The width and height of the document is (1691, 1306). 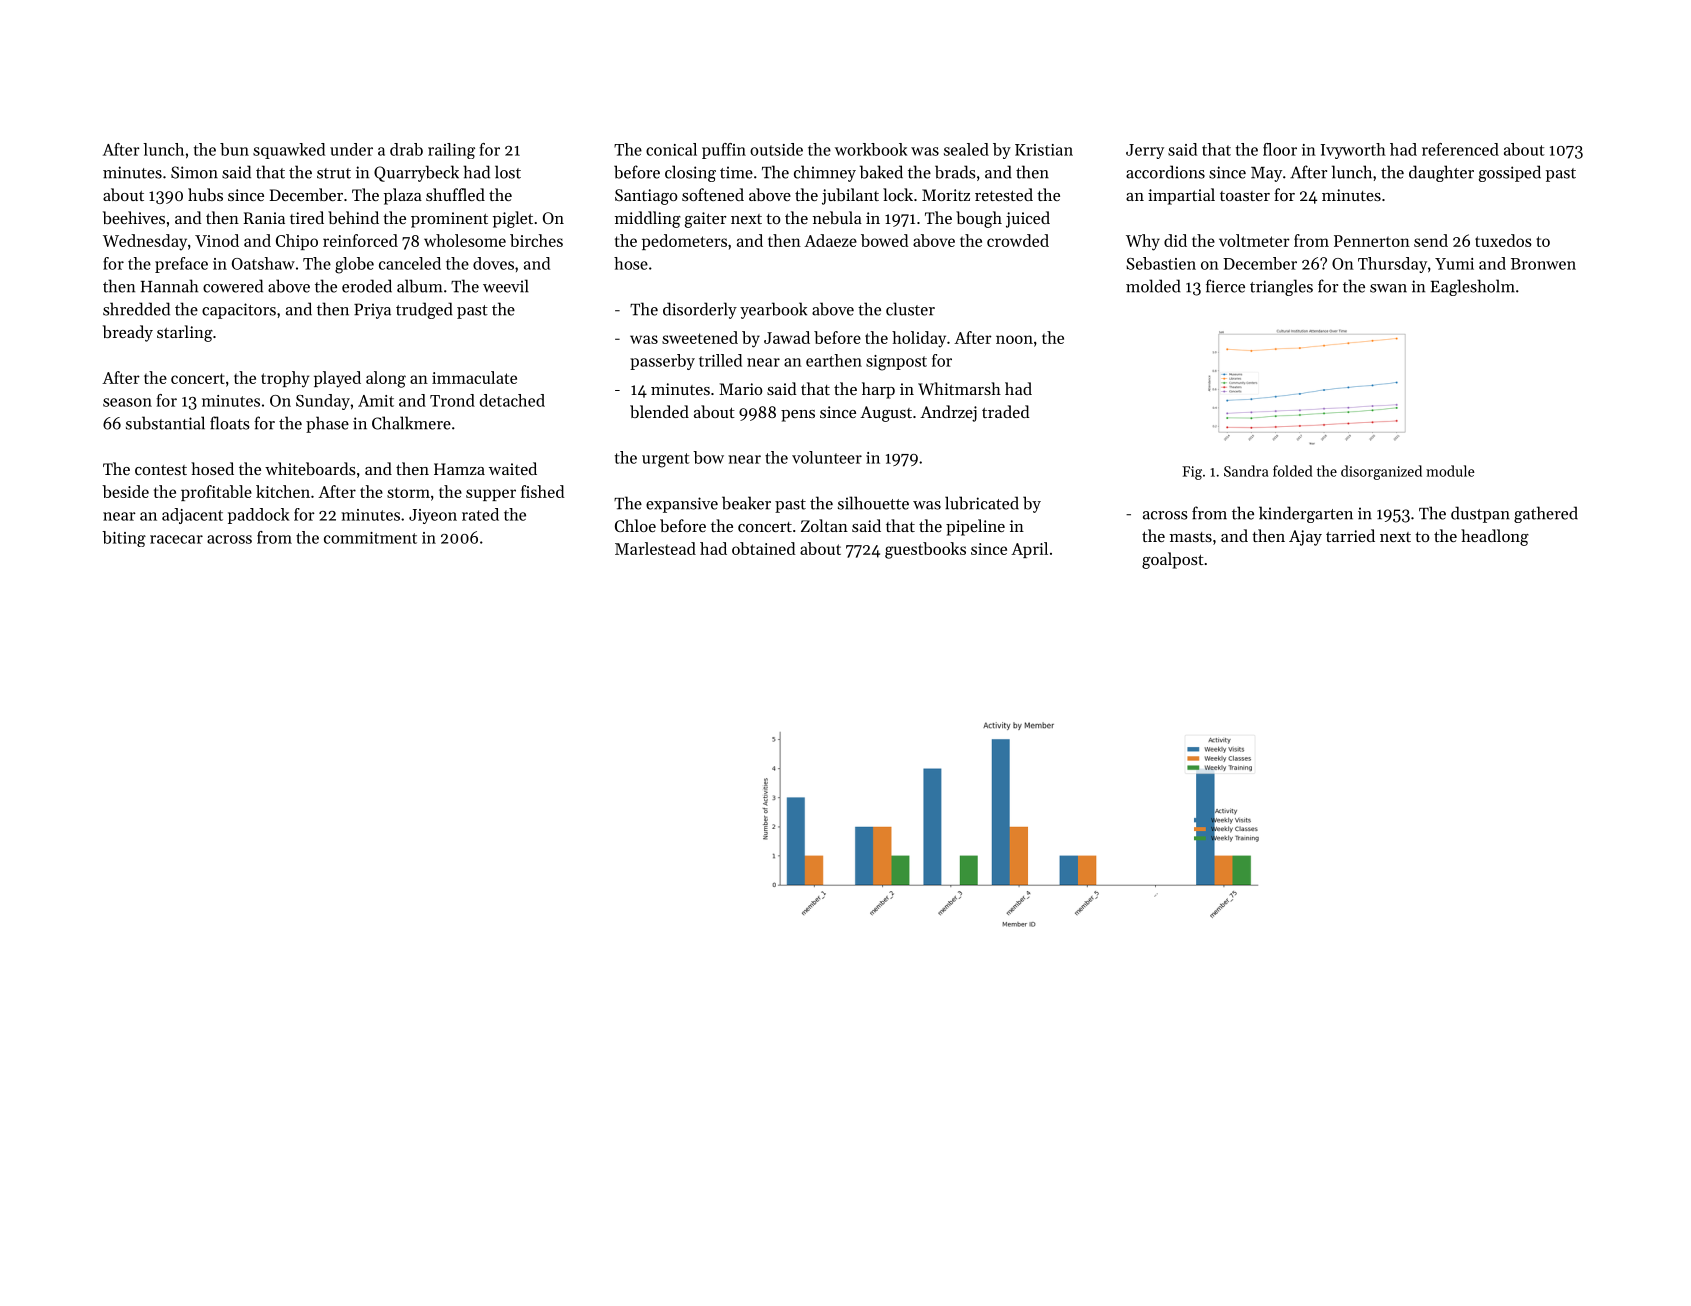 What do you see at coordinates (124, 539) in the document?
I see `biting` at bounding box center [124, 539].
